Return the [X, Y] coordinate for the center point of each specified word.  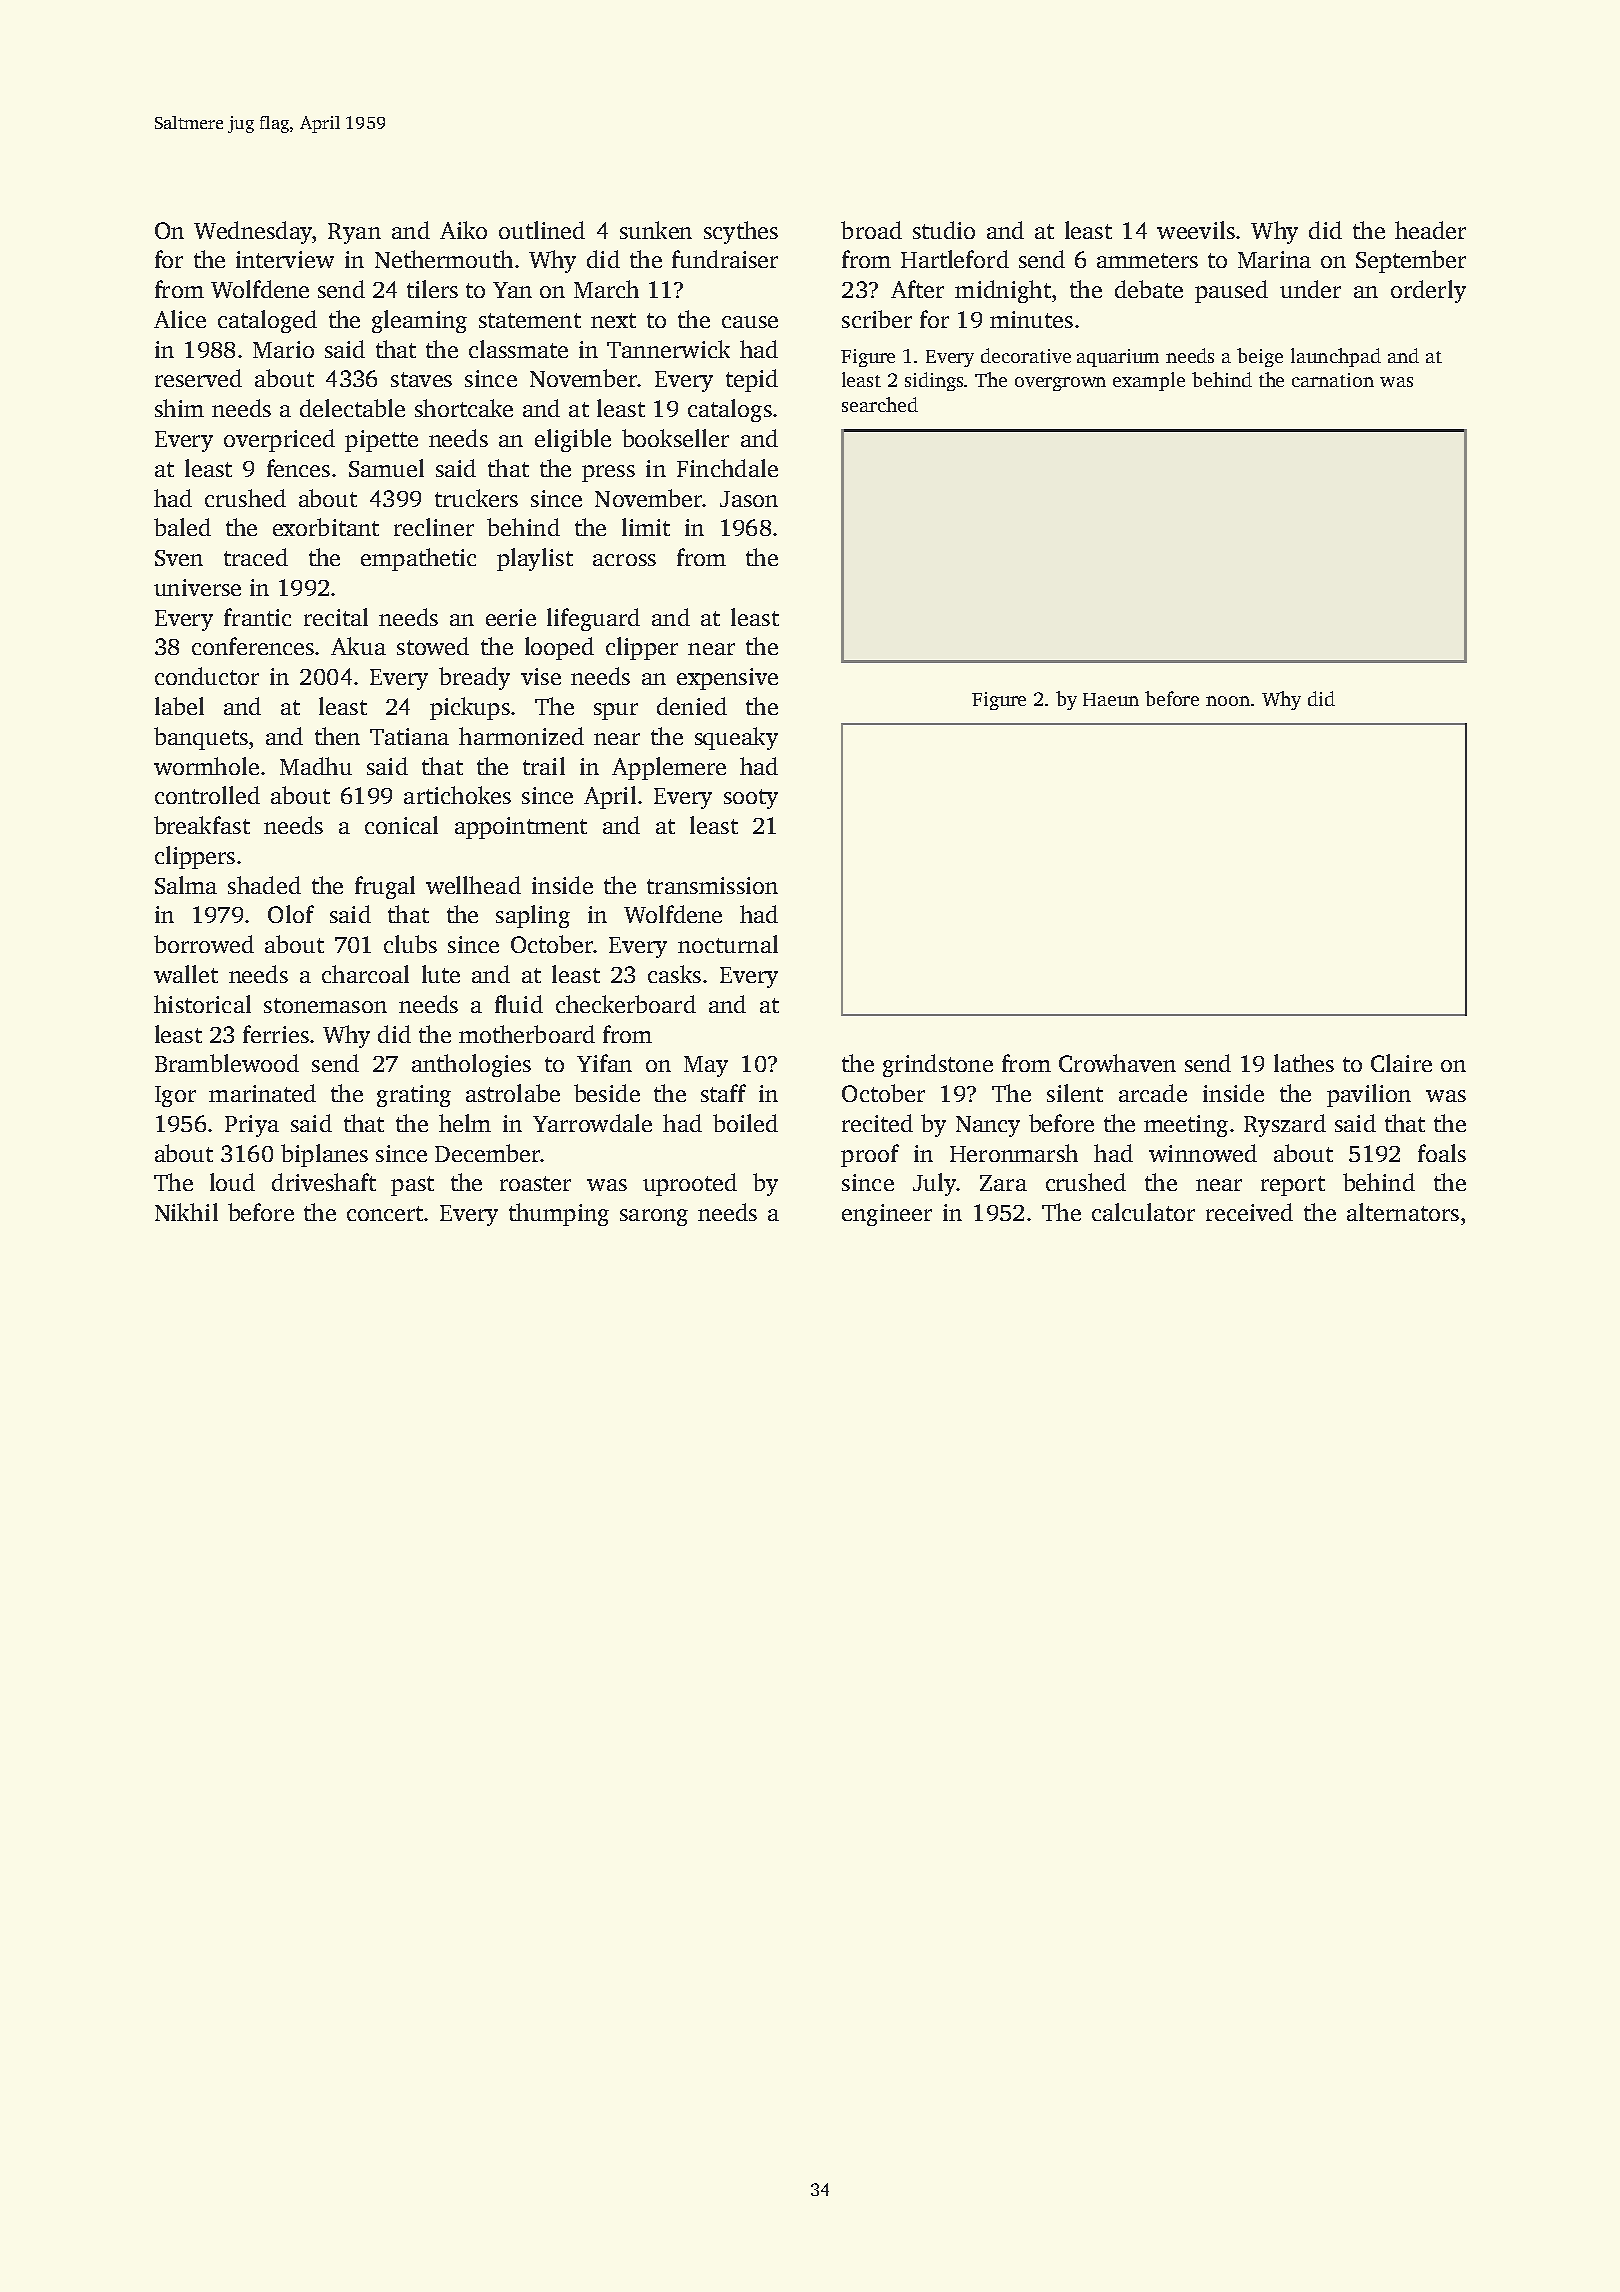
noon [1228, 701]
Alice [180, 319]
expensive [727, 679]
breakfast [202, 825]
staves [421, 379]
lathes [1304, 1063]
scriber [877, 319]
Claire [1401, 1063]
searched [880, 404]
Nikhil [186, 1212]
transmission [712, 885]
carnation [1333, 380]
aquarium [1118, 358]
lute [441, 974]
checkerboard [626, 1004]
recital [336, 617]
